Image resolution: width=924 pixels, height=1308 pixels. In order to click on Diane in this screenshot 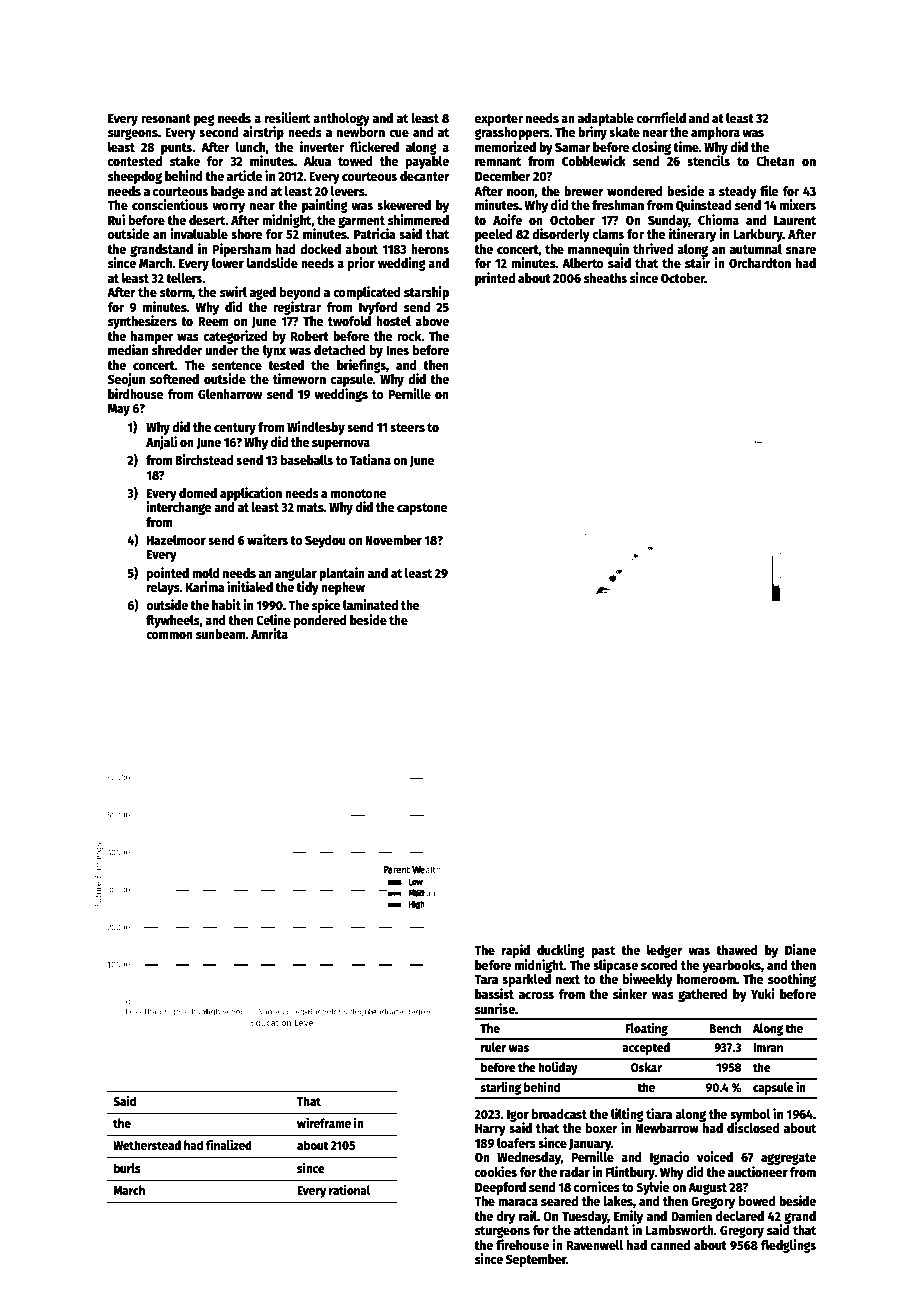, I will do `click(800, 949)`.
